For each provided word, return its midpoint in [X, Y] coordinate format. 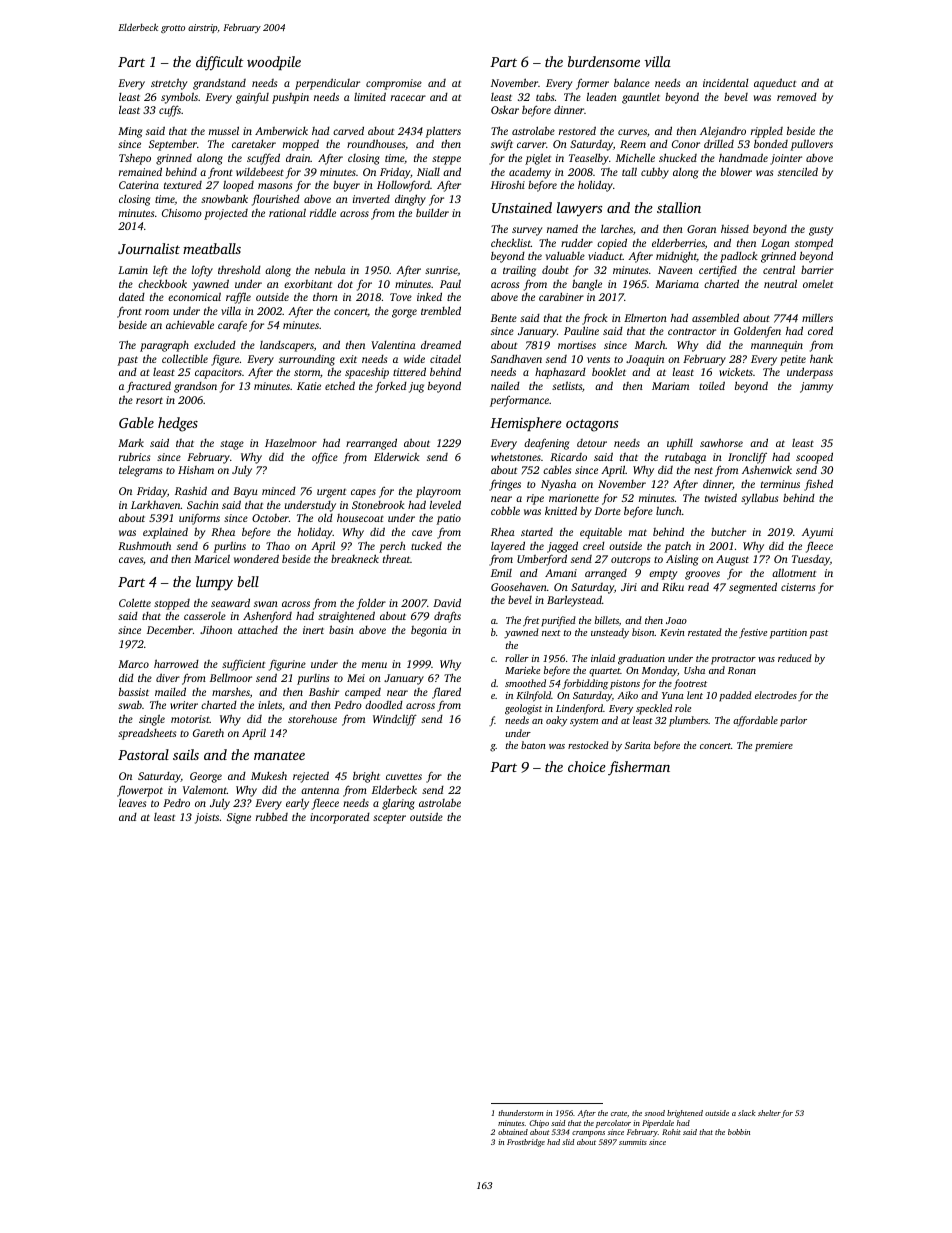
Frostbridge [526, 1143]
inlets [270, 704]
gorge [404, 313]
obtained [513, 1132]
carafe [232, 326]
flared [446, 693]
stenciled [798, 171]
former [592, 84]
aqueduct [775, 84]
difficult [220, 63]
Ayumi [817, 533]
